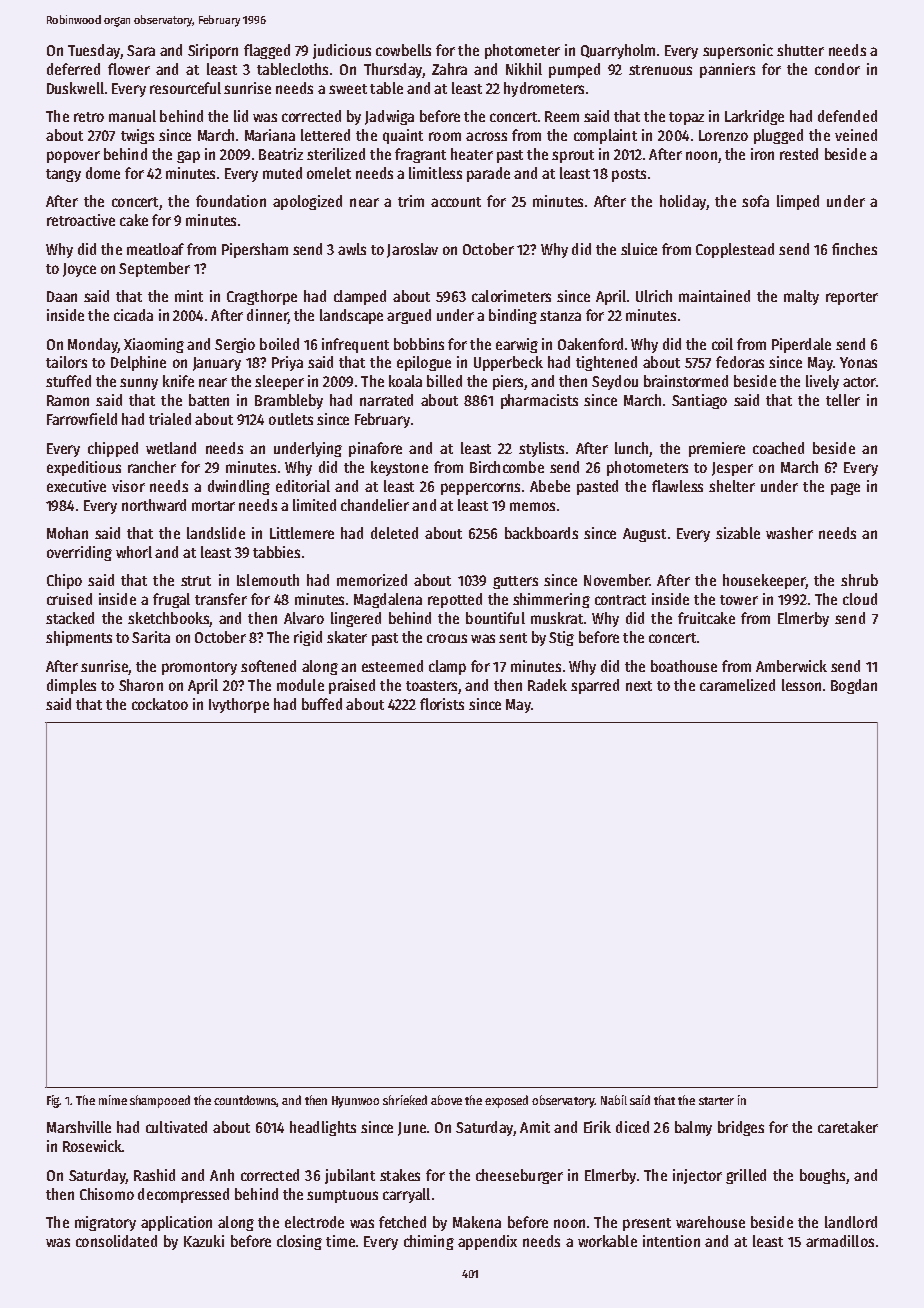  Describe the element at coordinates (160, 704) in the screenshot. I see `cockatoo` at that location.
